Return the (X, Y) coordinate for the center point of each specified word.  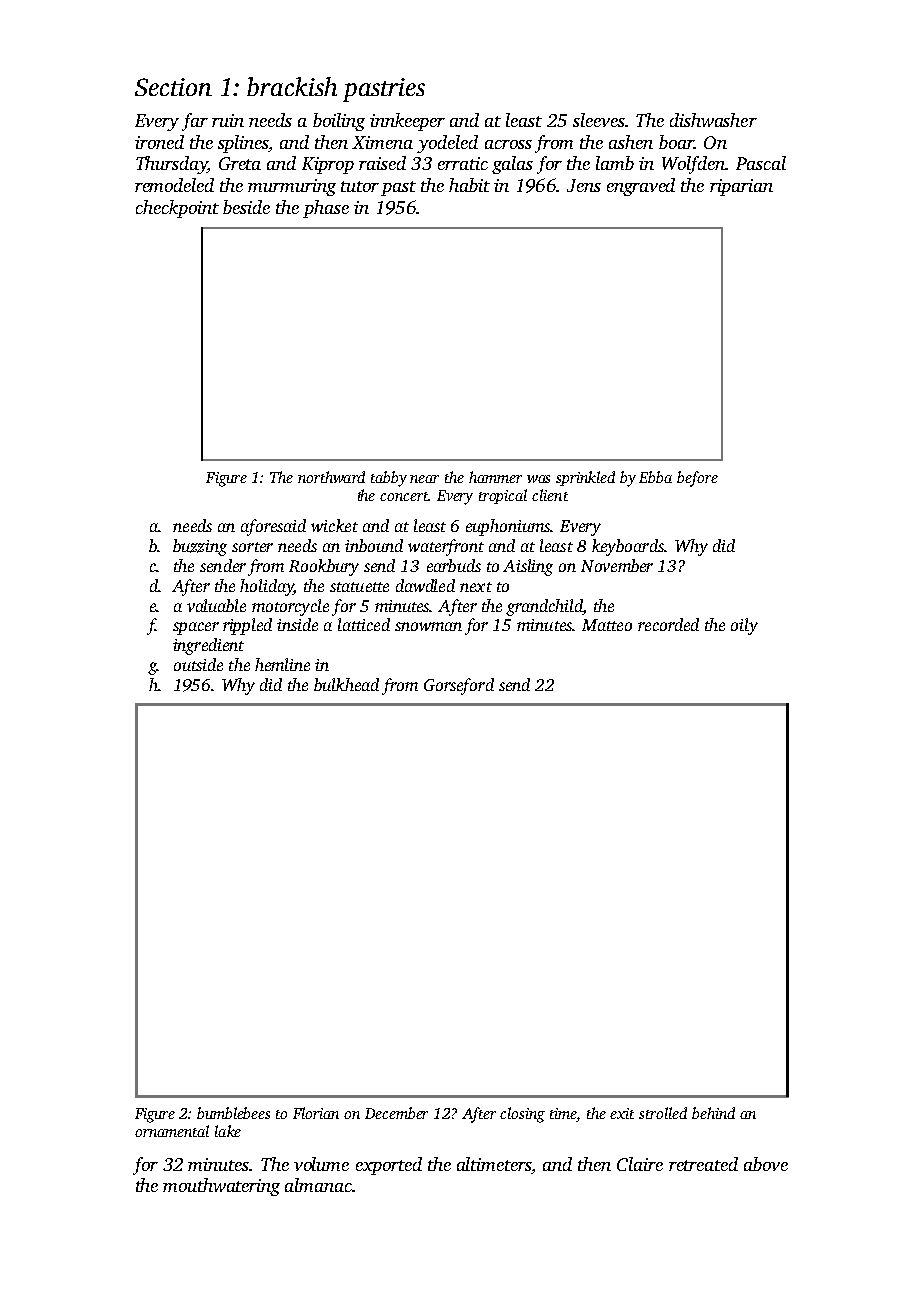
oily (744, 626)
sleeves (599, 120)
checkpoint (177, 209)
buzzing (200, 547)
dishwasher (713, 120)
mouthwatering (221, 1187)
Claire (640, 1164)
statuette (359, 587)
